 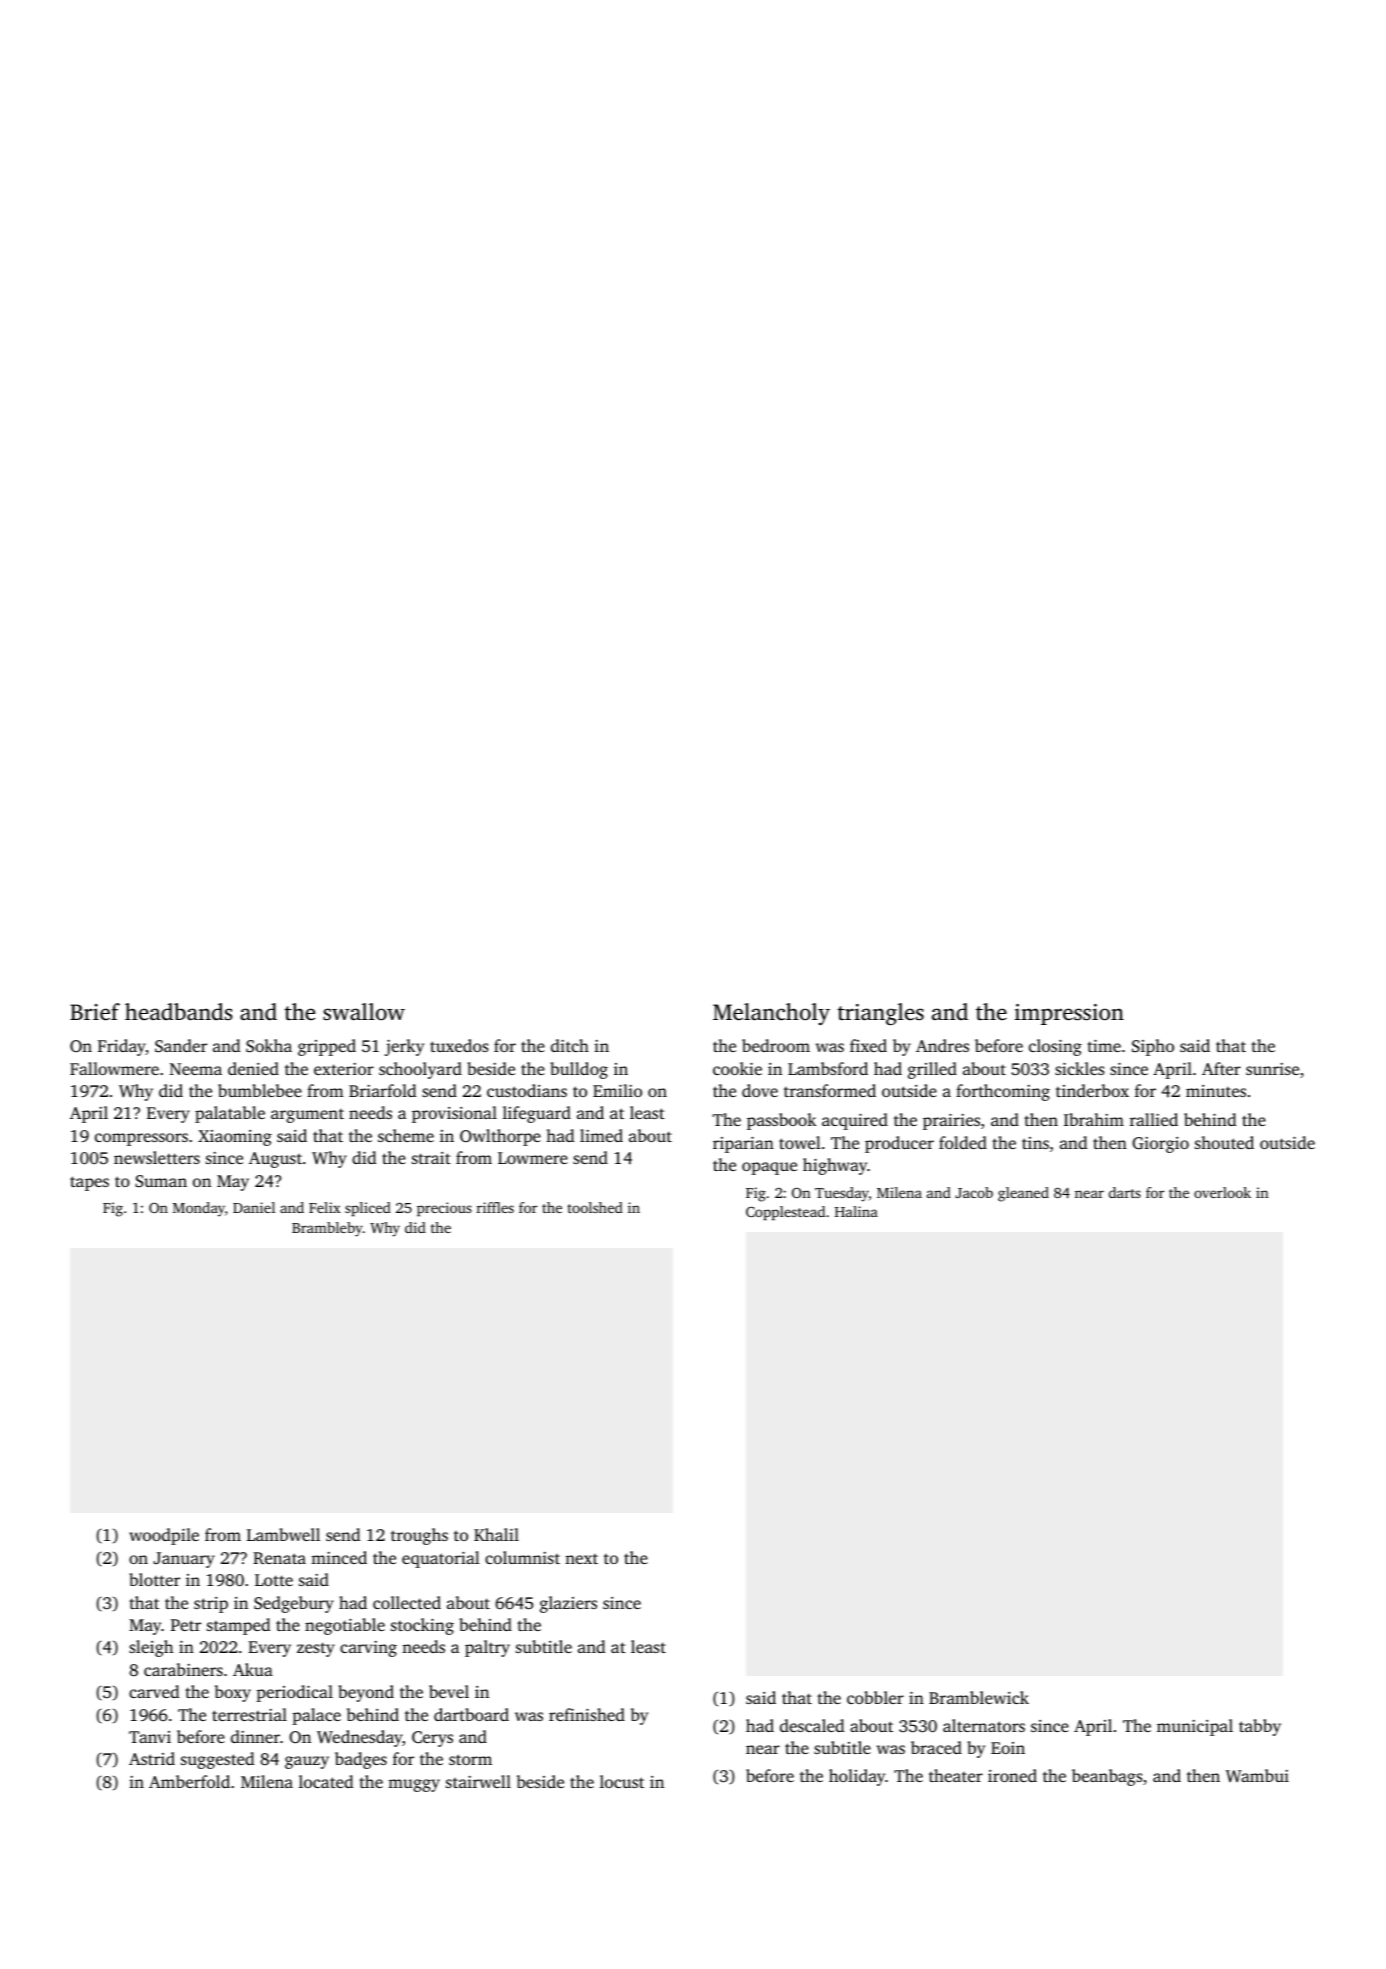 What do you see at coordinates (771, 1014) in the screenshot?
I see `Melancholy` at bounding box center [771, 1014].
